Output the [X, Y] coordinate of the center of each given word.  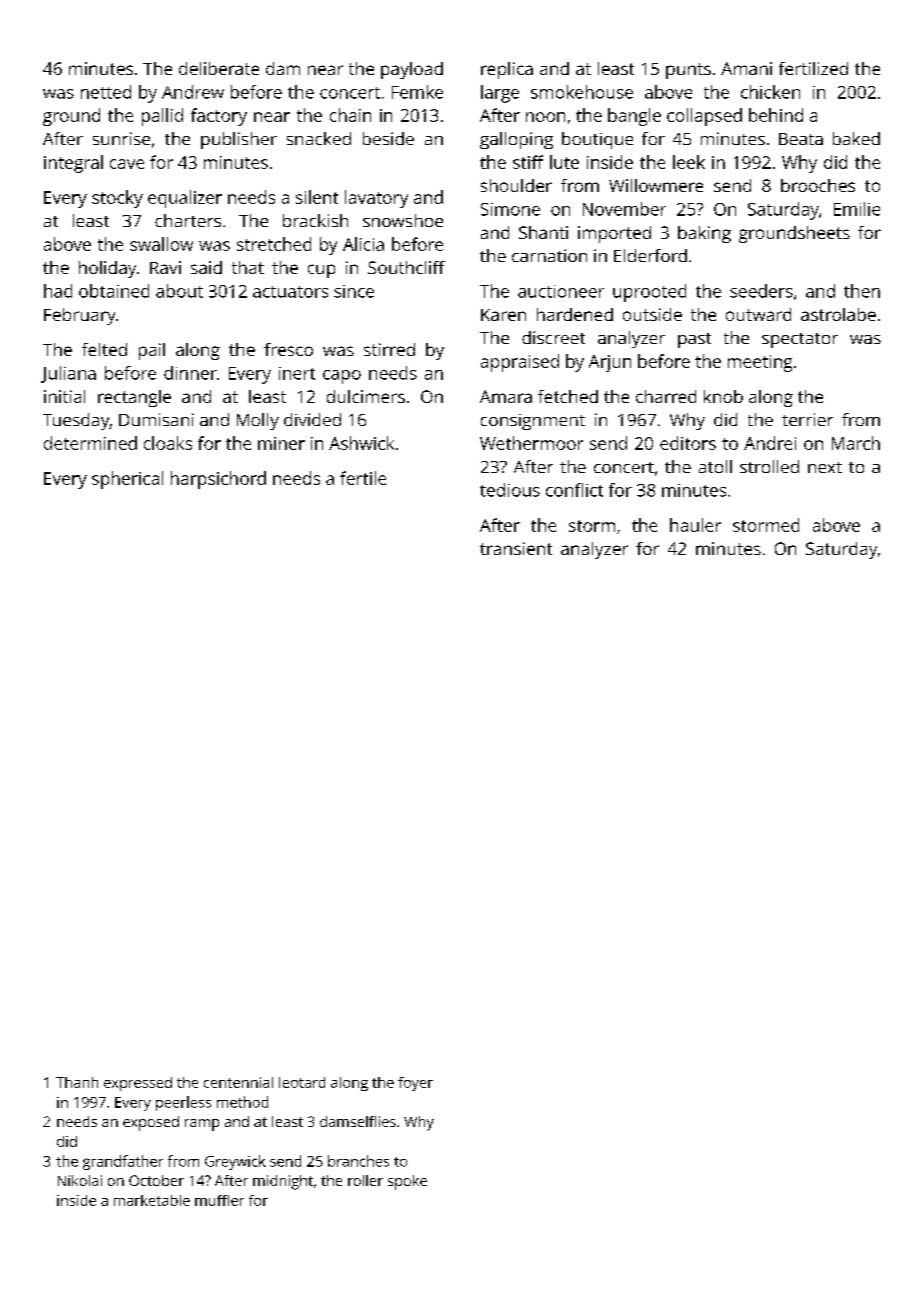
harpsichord [218, 480]
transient [516, 548]
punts [688, 71]
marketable [152, 1200]
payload [412, 70]
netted [106, 92]
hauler [695, 525]
